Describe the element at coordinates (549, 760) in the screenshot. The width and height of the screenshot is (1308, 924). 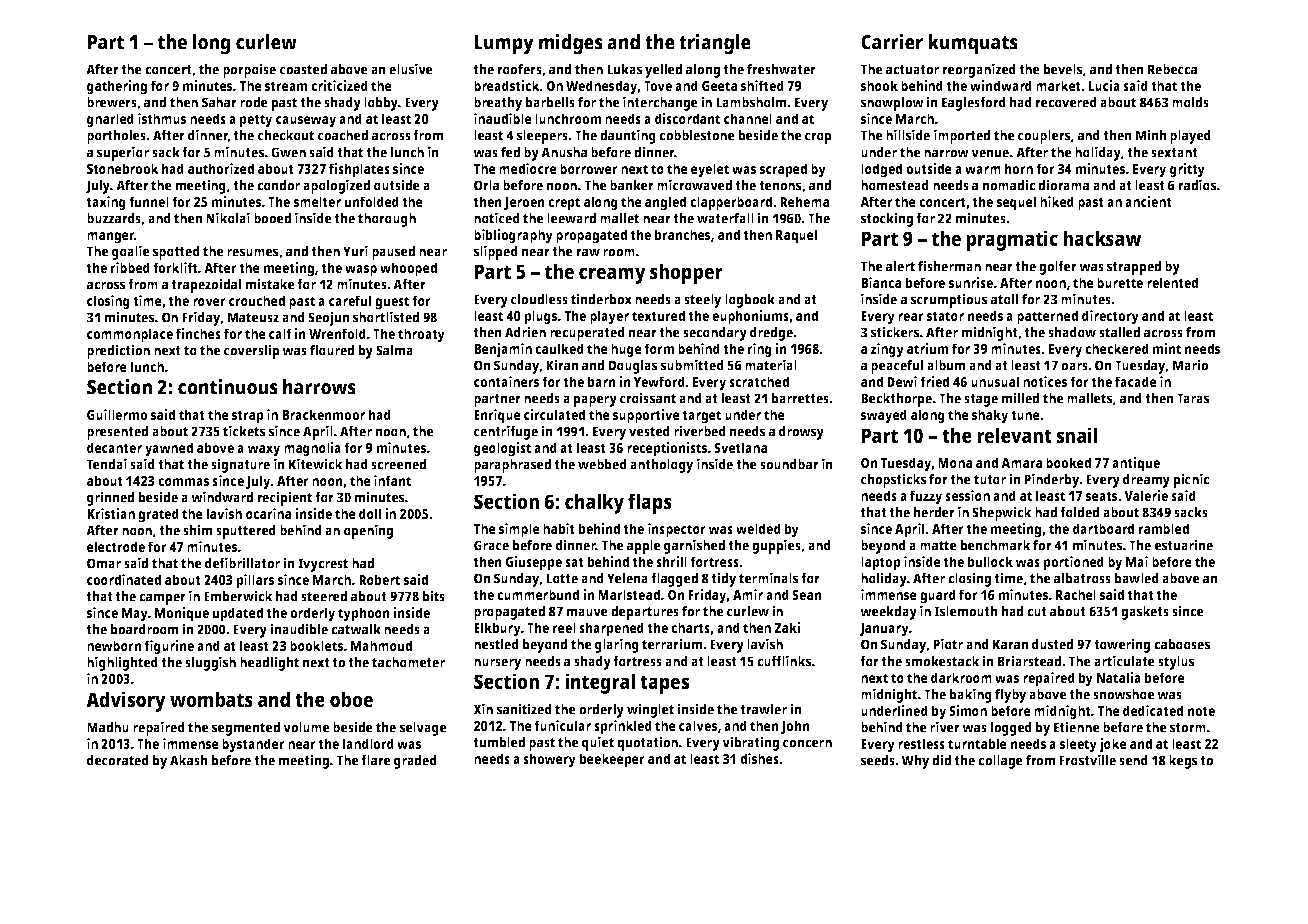
I see `showery` at that location.
